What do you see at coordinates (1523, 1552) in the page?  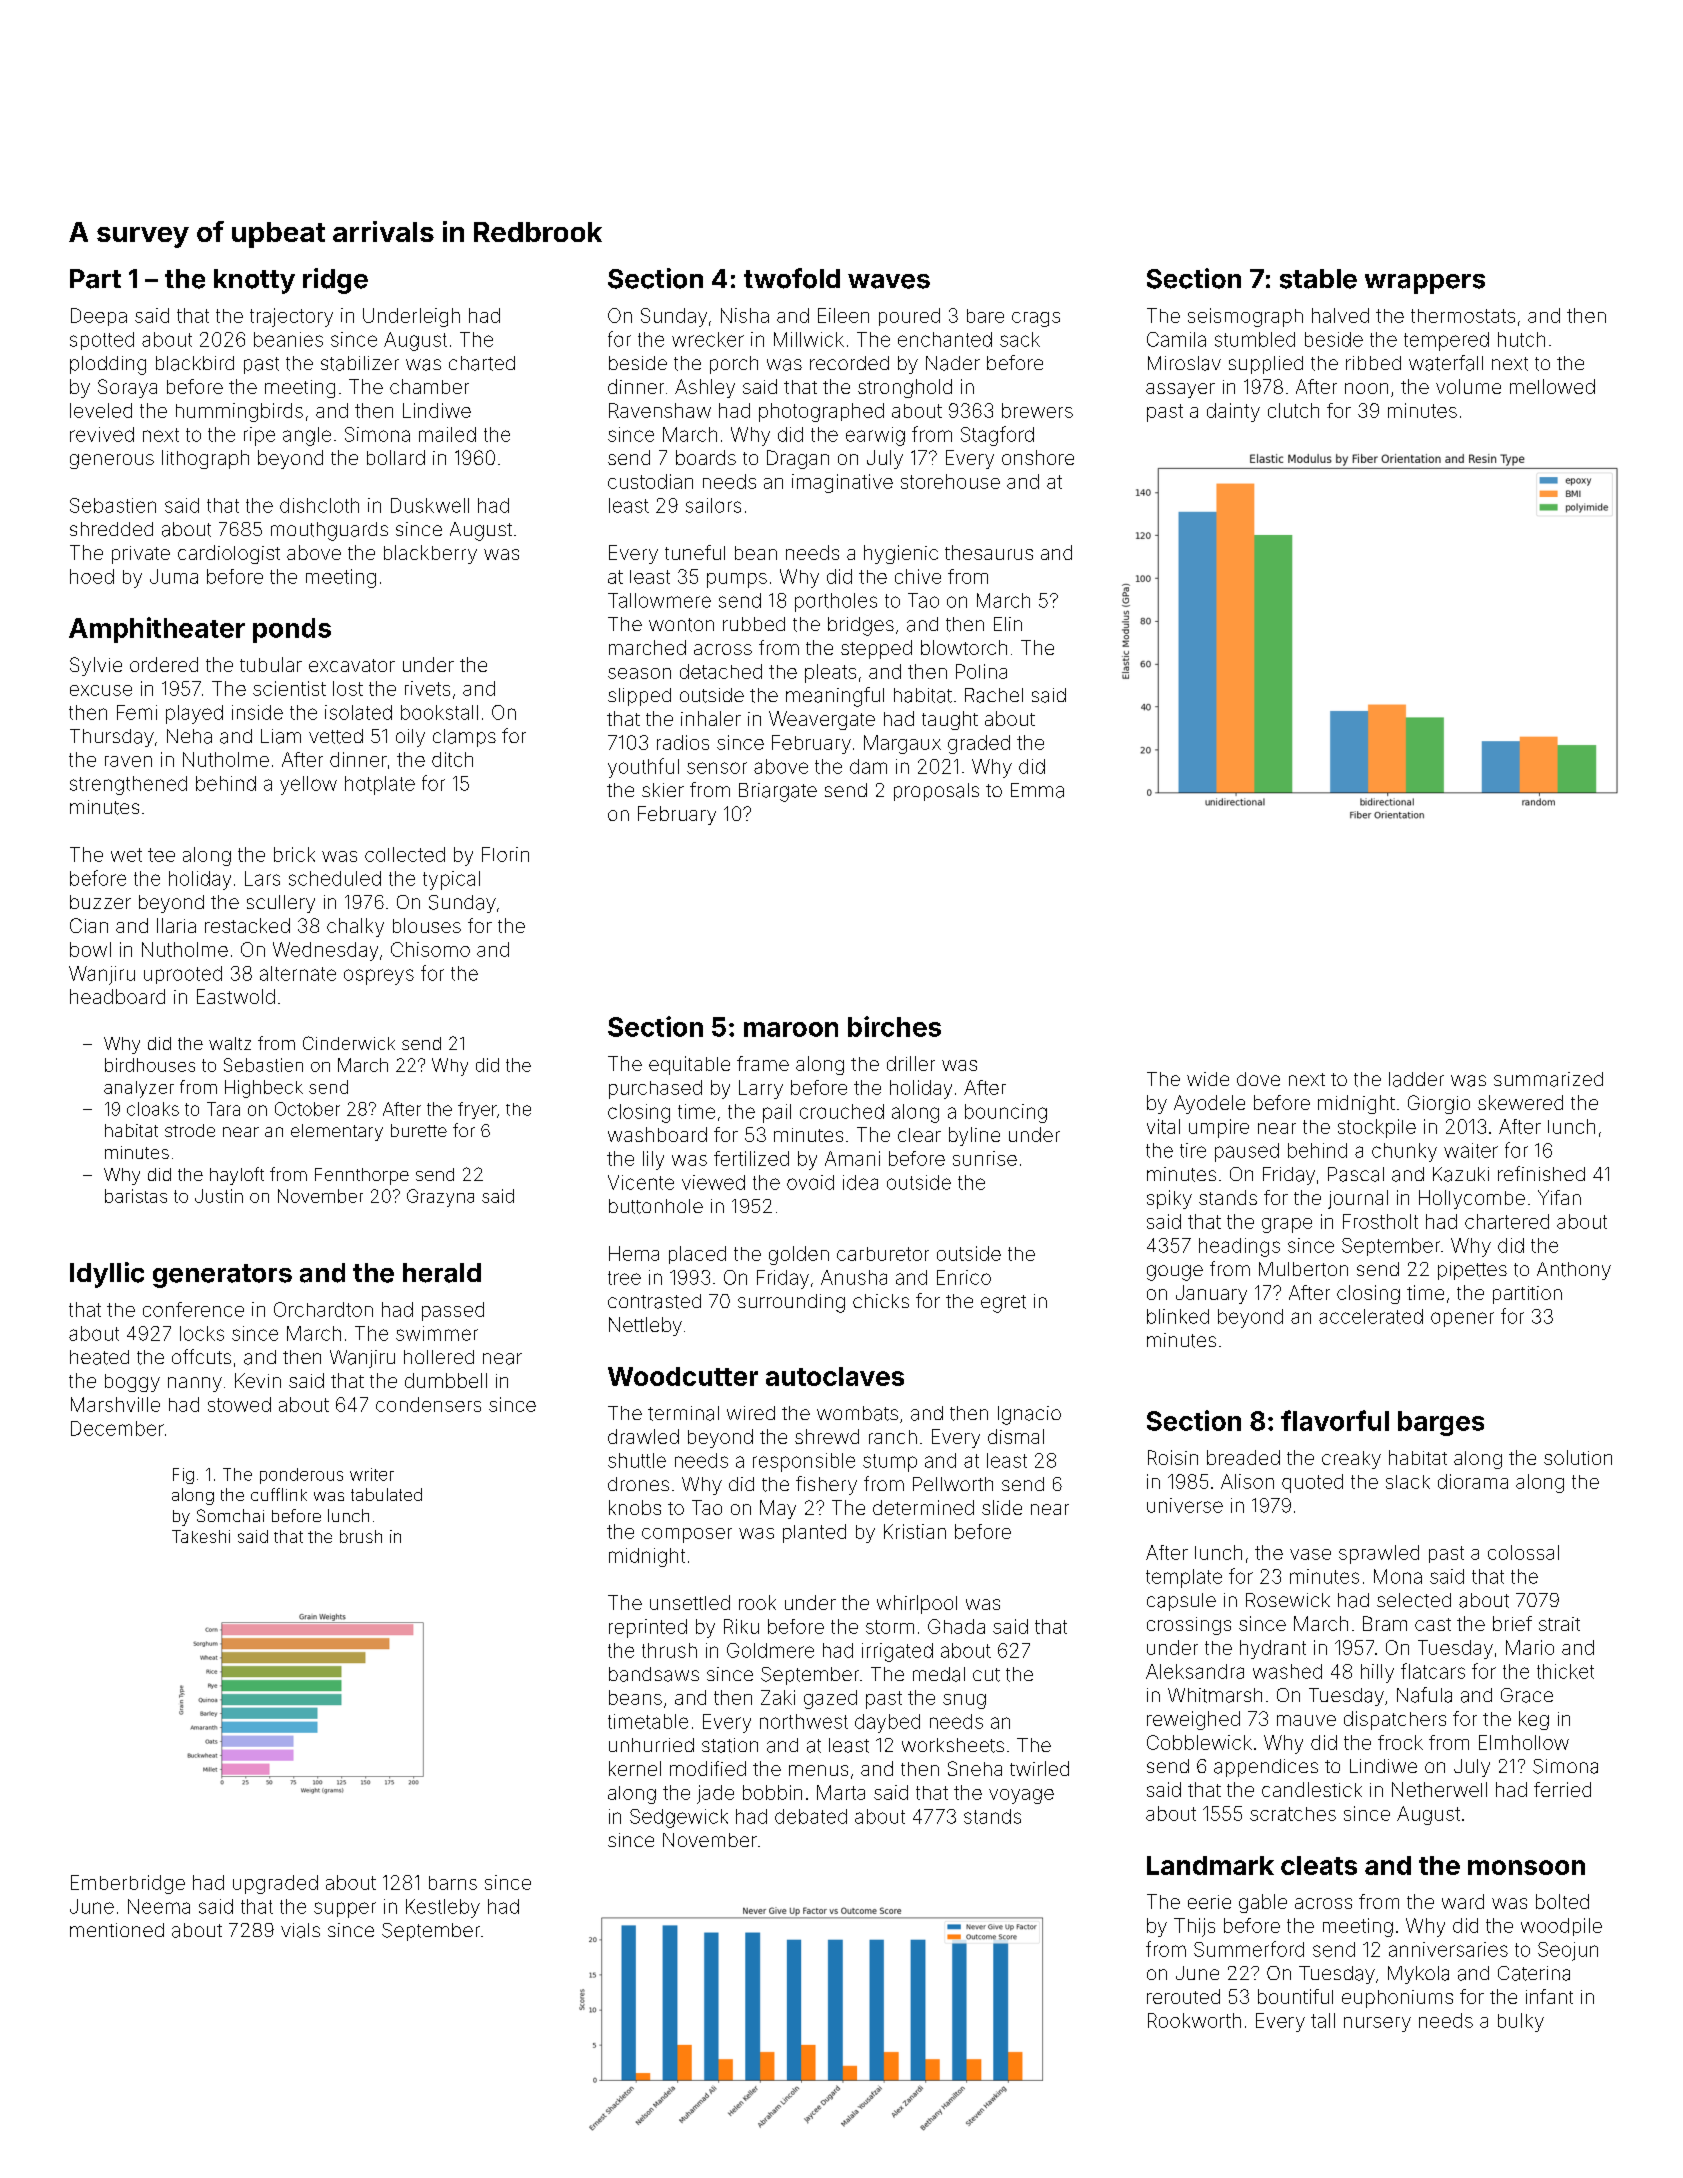 I see `colossal` at bounding box center [1523, 1552].
